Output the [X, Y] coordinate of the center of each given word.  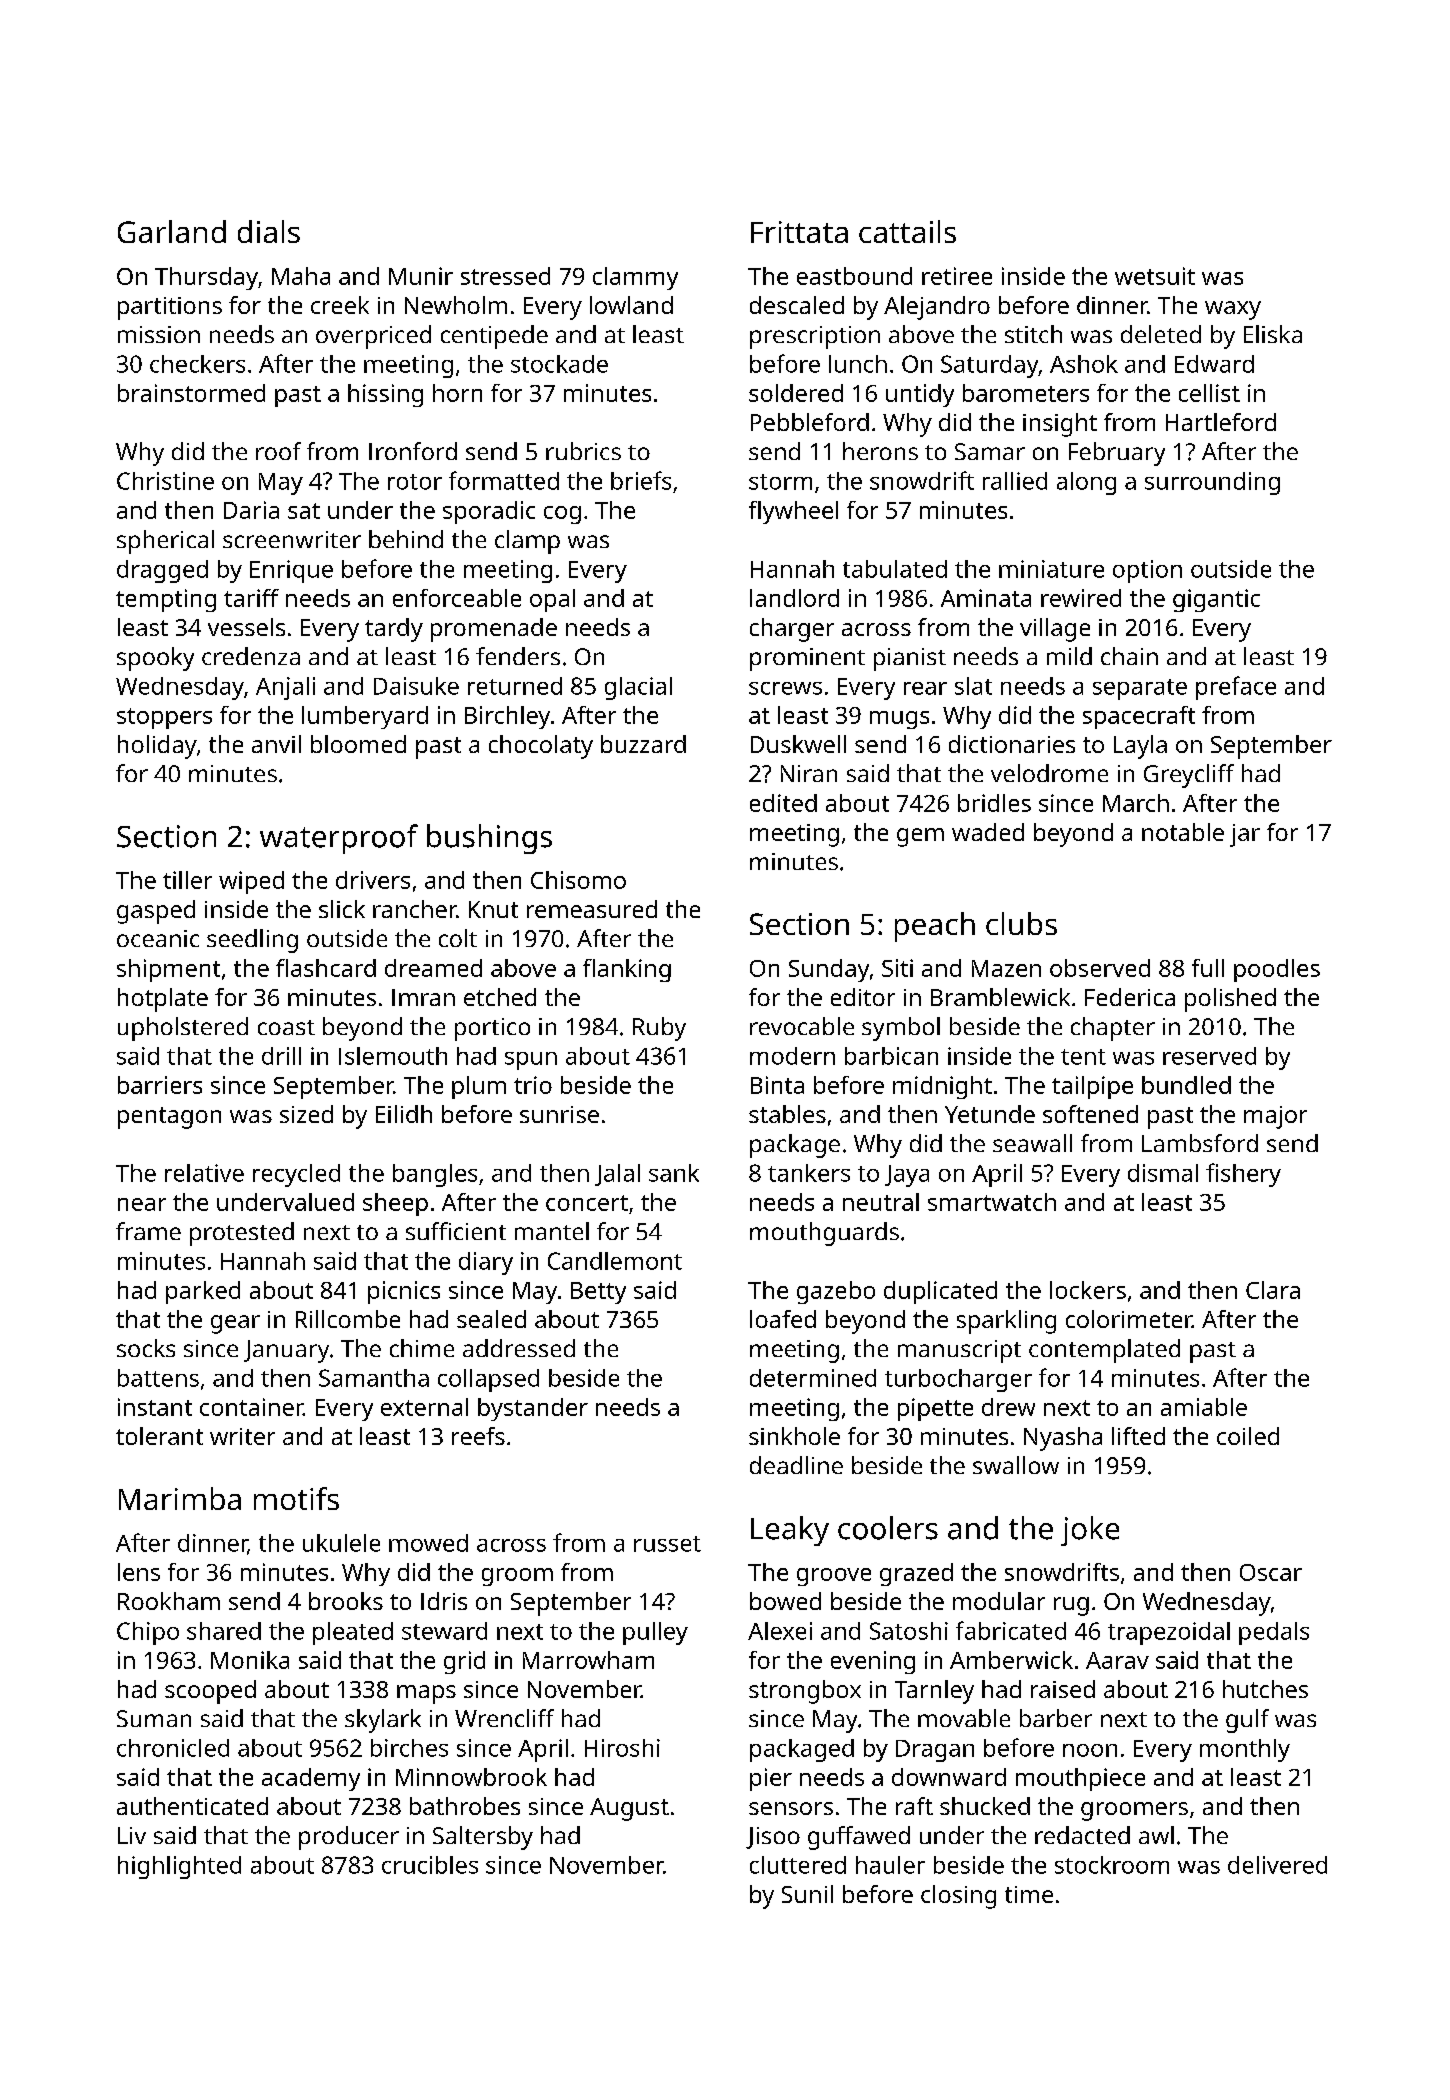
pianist [910, 659]
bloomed [358, 744]
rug [1071, 1606]
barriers [160, 1085]
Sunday [829, 970]
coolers [888, 1528]
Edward [1214, 364]
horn [457, 393]
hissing [385, 395]
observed [1100, 968]
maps [426, 1694]
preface [1236, 688]
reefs [478, 1436]
